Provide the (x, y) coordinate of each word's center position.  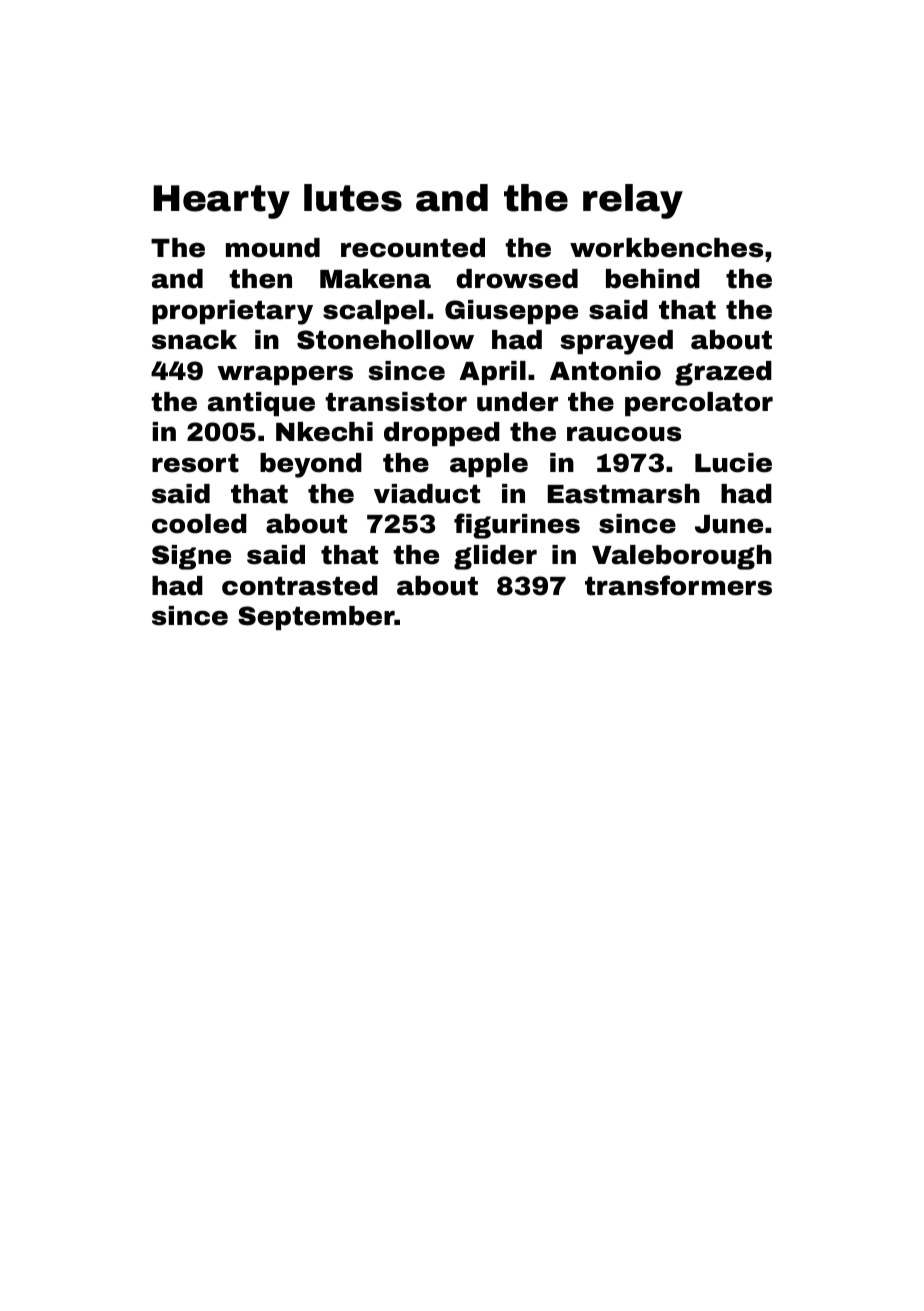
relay (633, 201)
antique (261, 404)
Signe (191, 557)
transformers (678, 585)
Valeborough (682, 557)
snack (194, 340)
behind (653, 279)
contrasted (300, 586)
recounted (413, 248)
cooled (199, 524)
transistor (396, 402)
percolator (699, 404)
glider (495, 557)
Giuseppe (511, 312)
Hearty (221, 202)
